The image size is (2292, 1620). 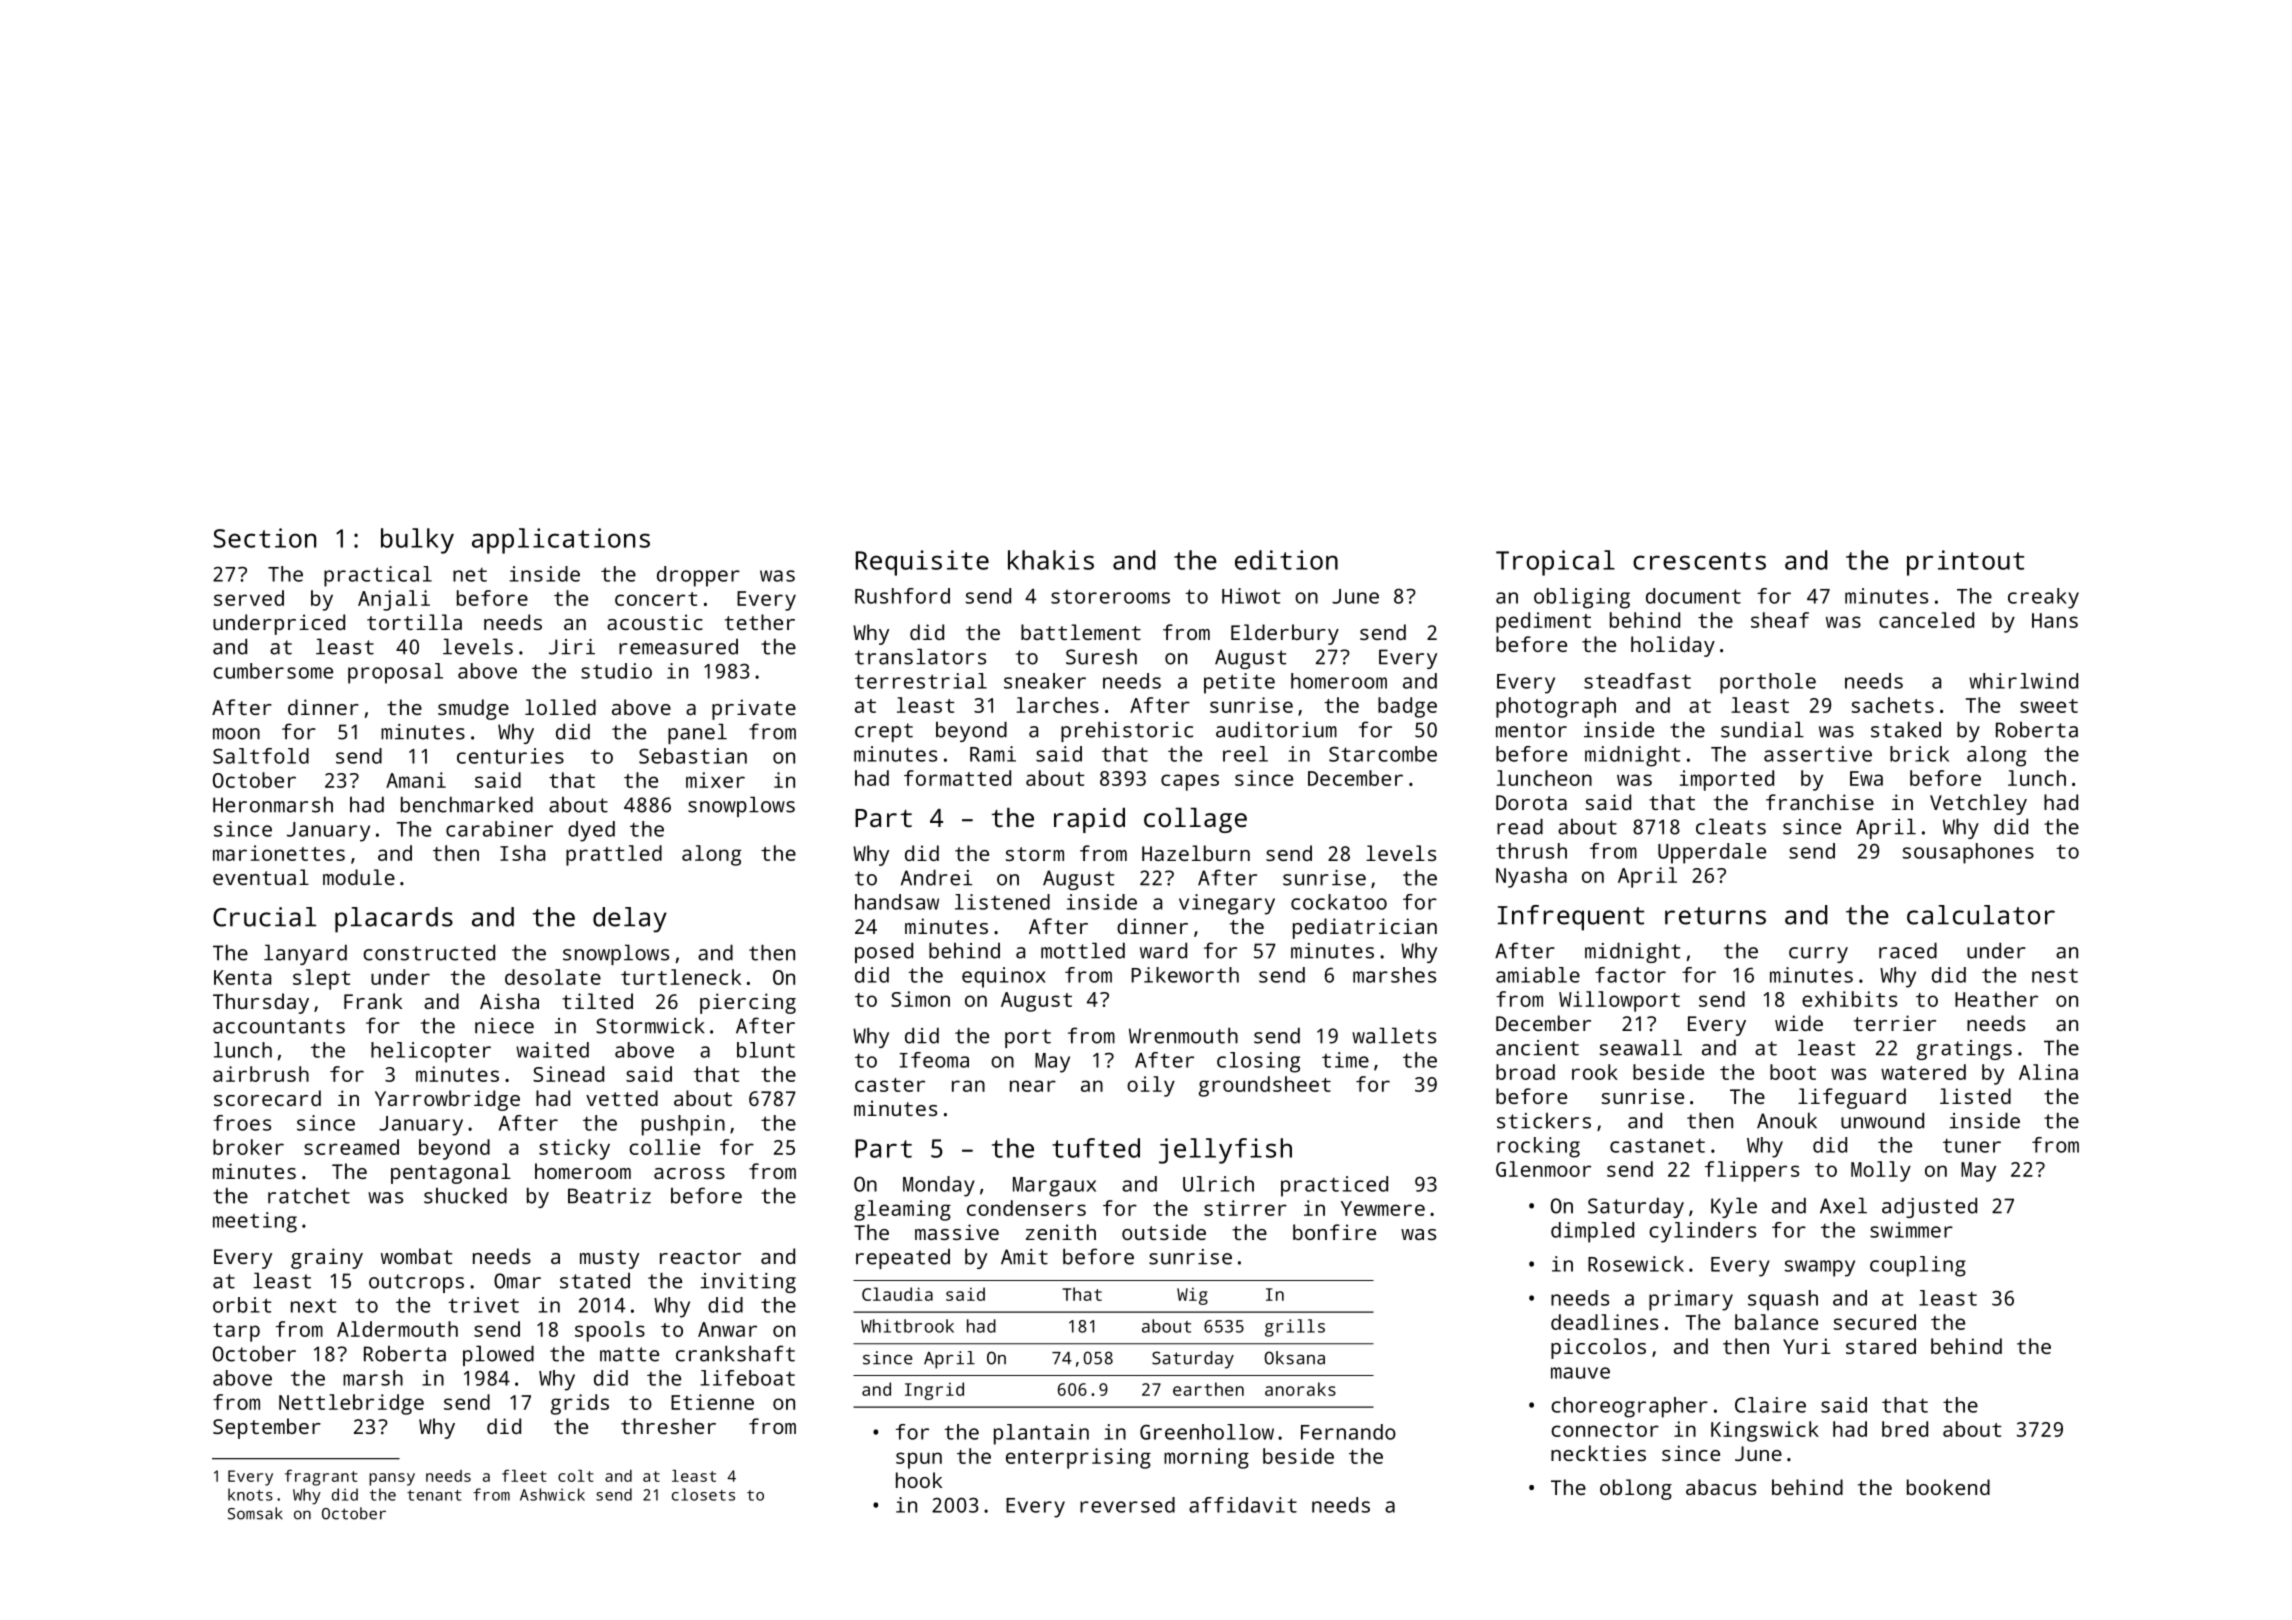 I want to click on grainy, so click(x=327, y=1258).
